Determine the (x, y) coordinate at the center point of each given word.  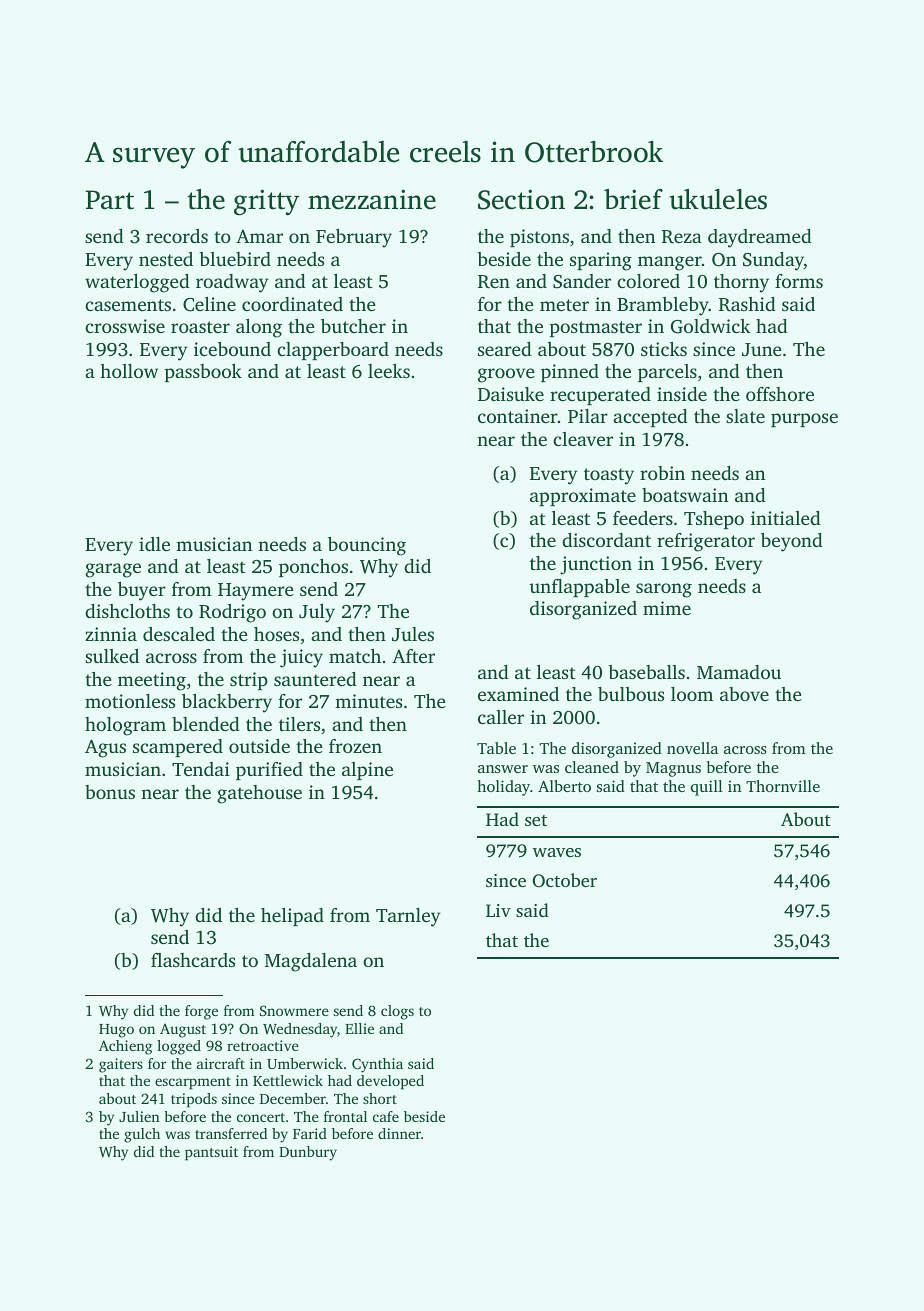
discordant (606, 540)
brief (633, 199)
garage (113, 570)
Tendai (201, 769)
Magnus (673, 769)
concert (261, 1117)
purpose (804, 420)
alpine (367, 771)
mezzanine (372, 199)
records (177, 236)
